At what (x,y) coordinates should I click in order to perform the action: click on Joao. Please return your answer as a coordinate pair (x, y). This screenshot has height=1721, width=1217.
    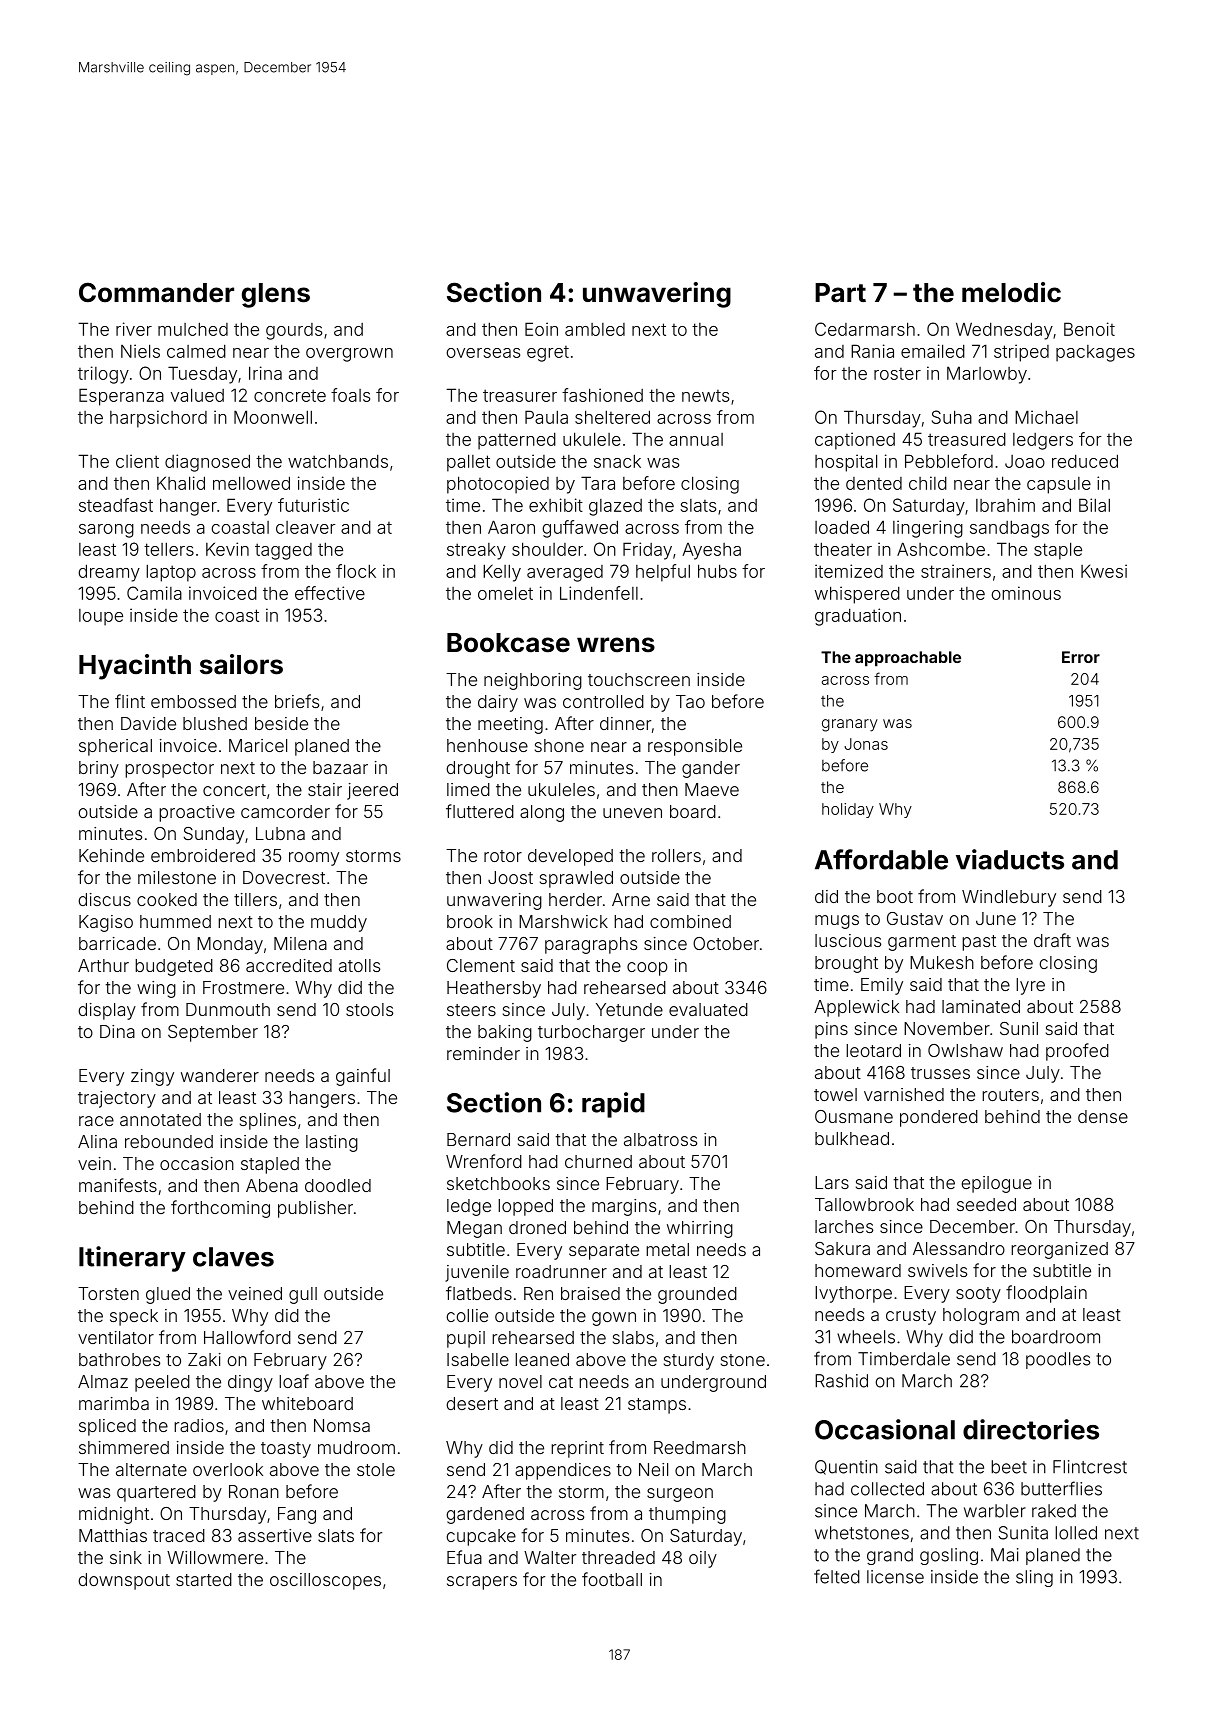
    Looking at the image, I should click on (1025, 461).
